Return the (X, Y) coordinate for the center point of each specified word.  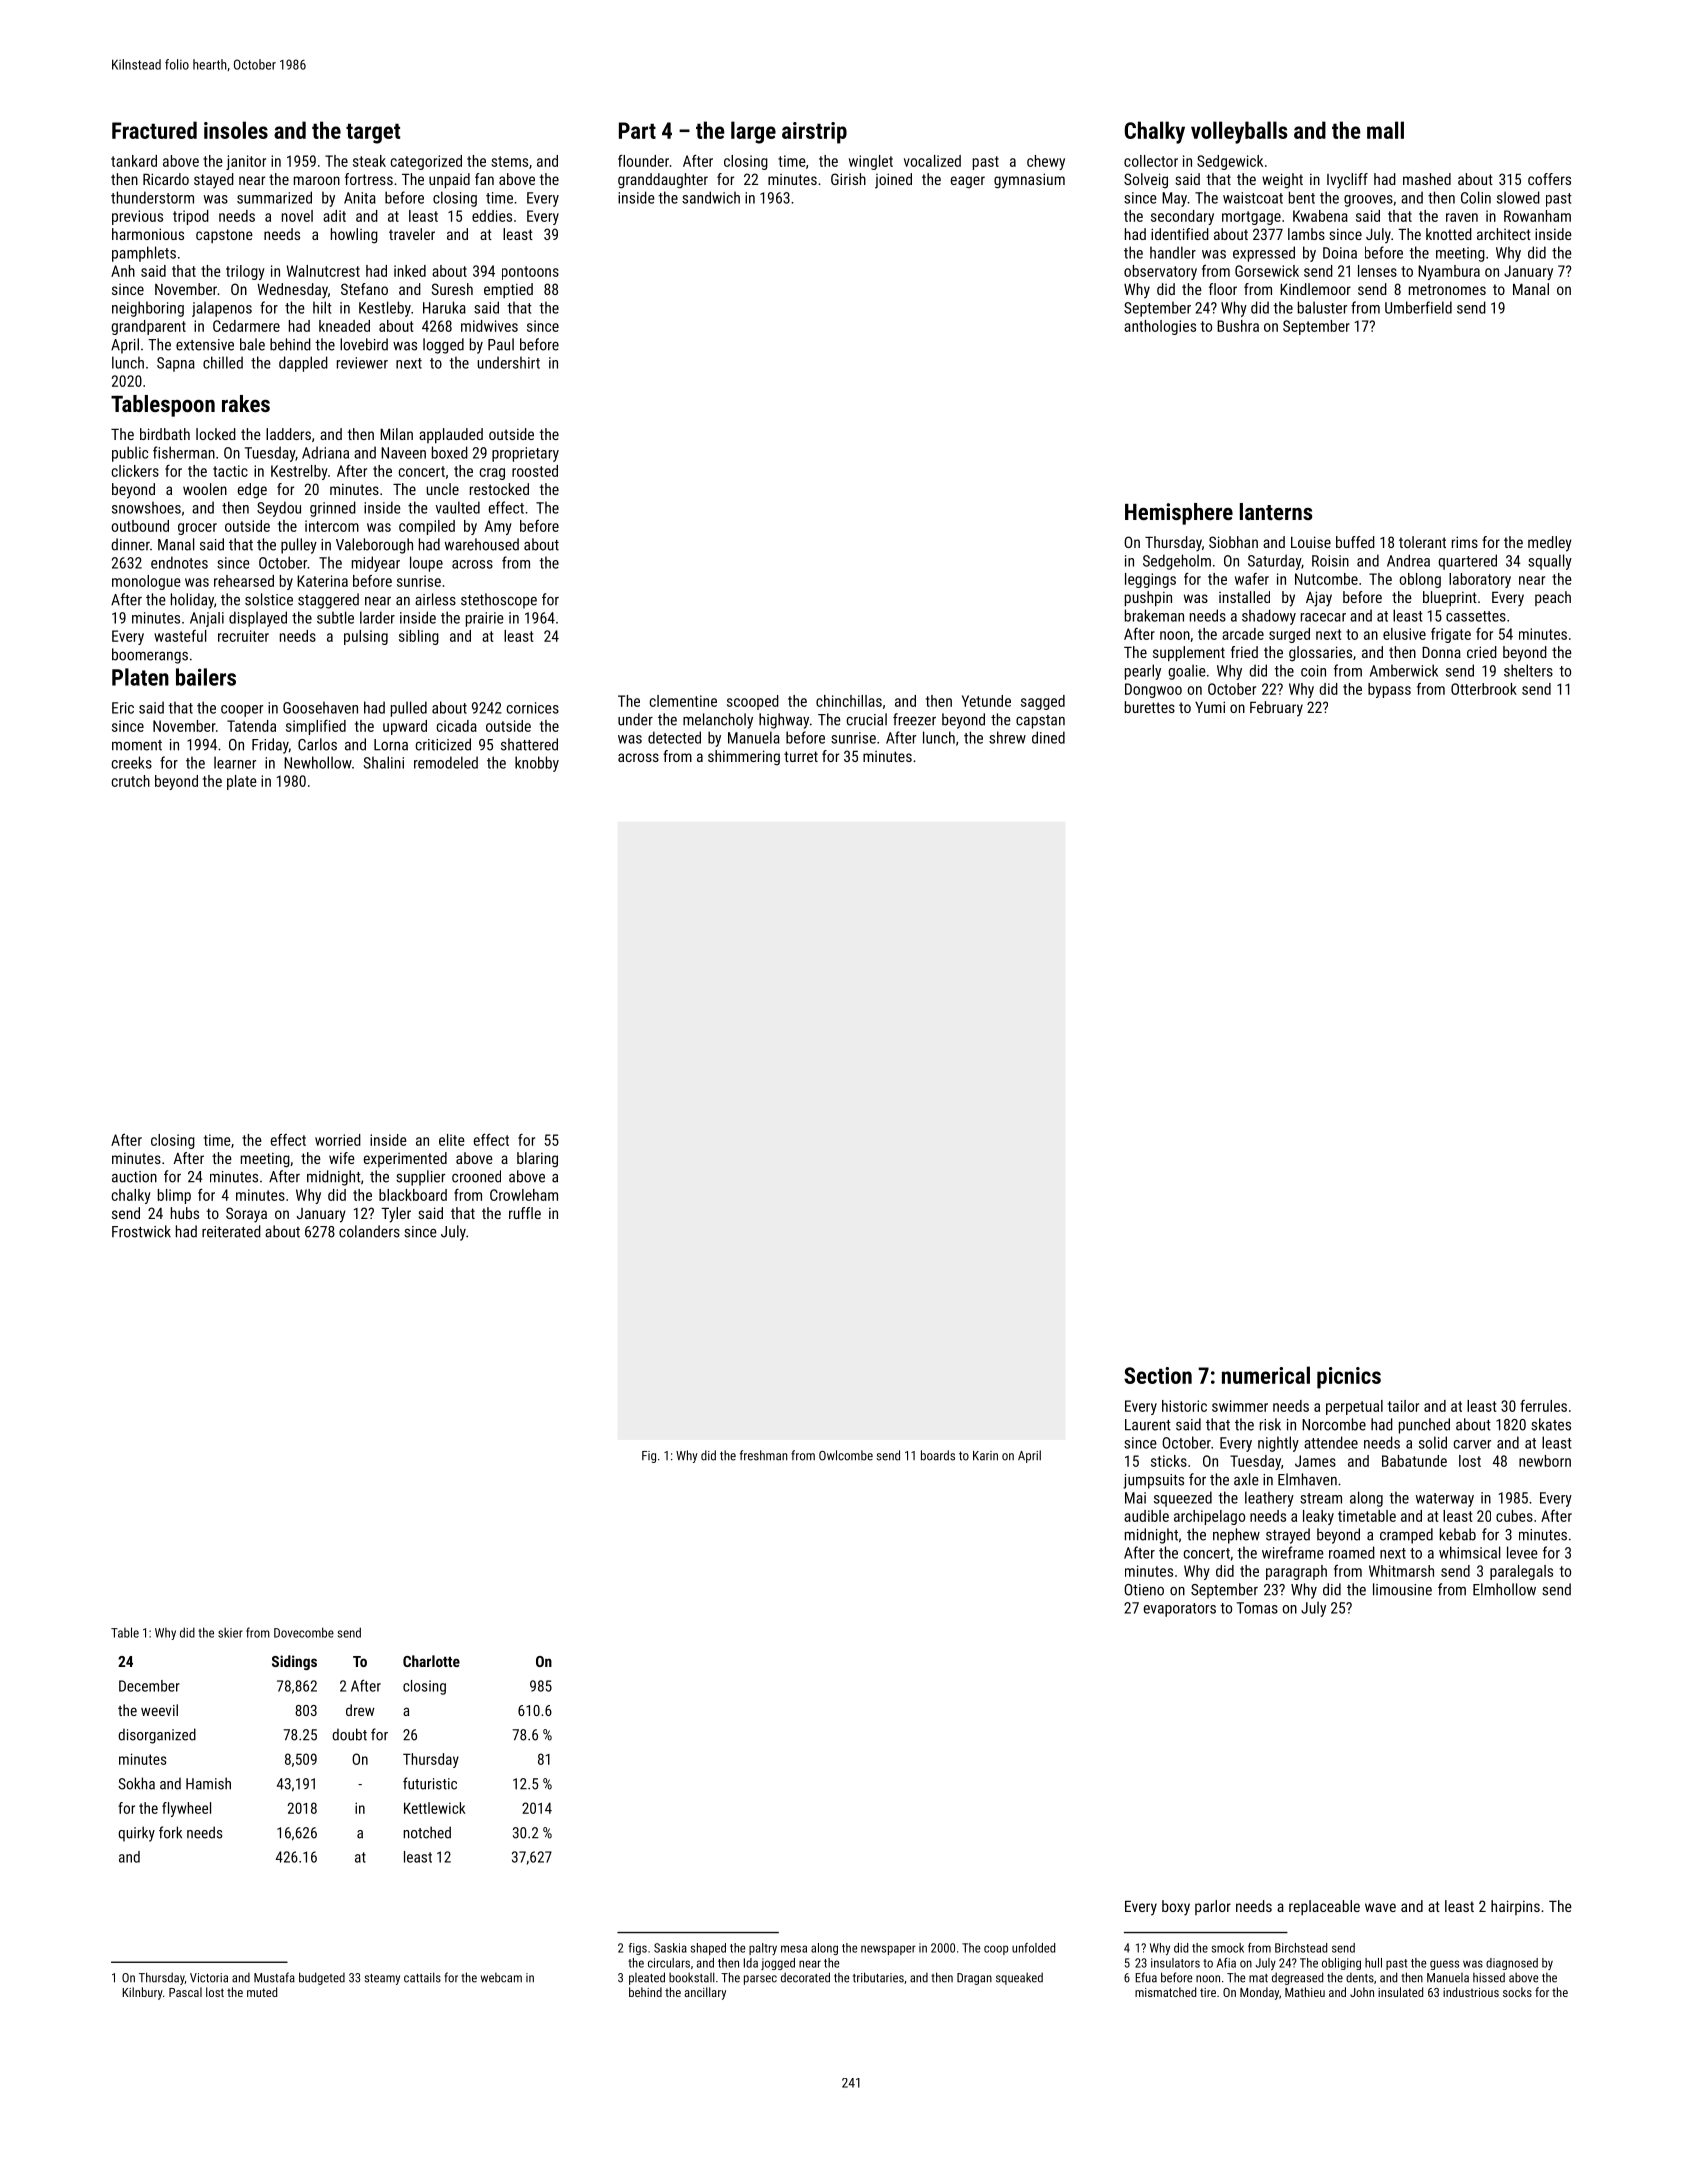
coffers (1549, 179)
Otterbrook (1484, 689)
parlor (1213, 1907)
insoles (236, 130)
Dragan (974, 1979)
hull (1373, 1963)
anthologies (1160, 327)
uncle (442, 489)
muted (262, 1992)
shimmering (744, 758)
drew (360, 1710)
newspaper (888, 1950)
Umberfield (1418, 307)
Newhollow (318, 762)
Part (637, 130)
